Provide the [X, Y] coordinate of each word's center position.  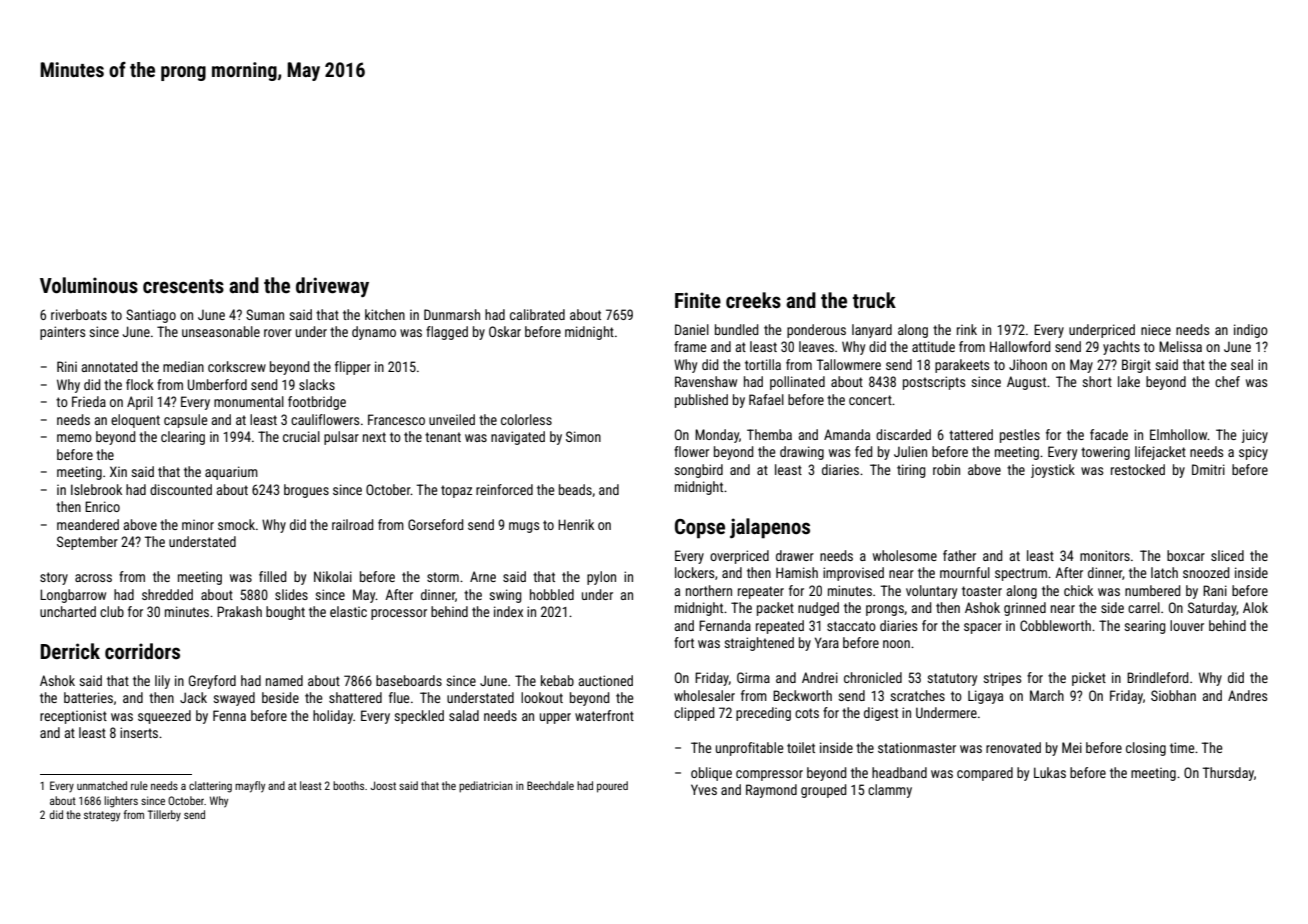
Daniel [692, 329]
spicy [1253, 453]
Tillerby [164, 815]
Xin [118, 471]
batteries [88, 697]
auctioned [605, 680]
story [54, 578]
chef [1227, 381]
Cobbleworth [1055, 625]
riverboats [79, 314]
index [508, 611]
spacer [983, 628]
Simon [583, 436]
